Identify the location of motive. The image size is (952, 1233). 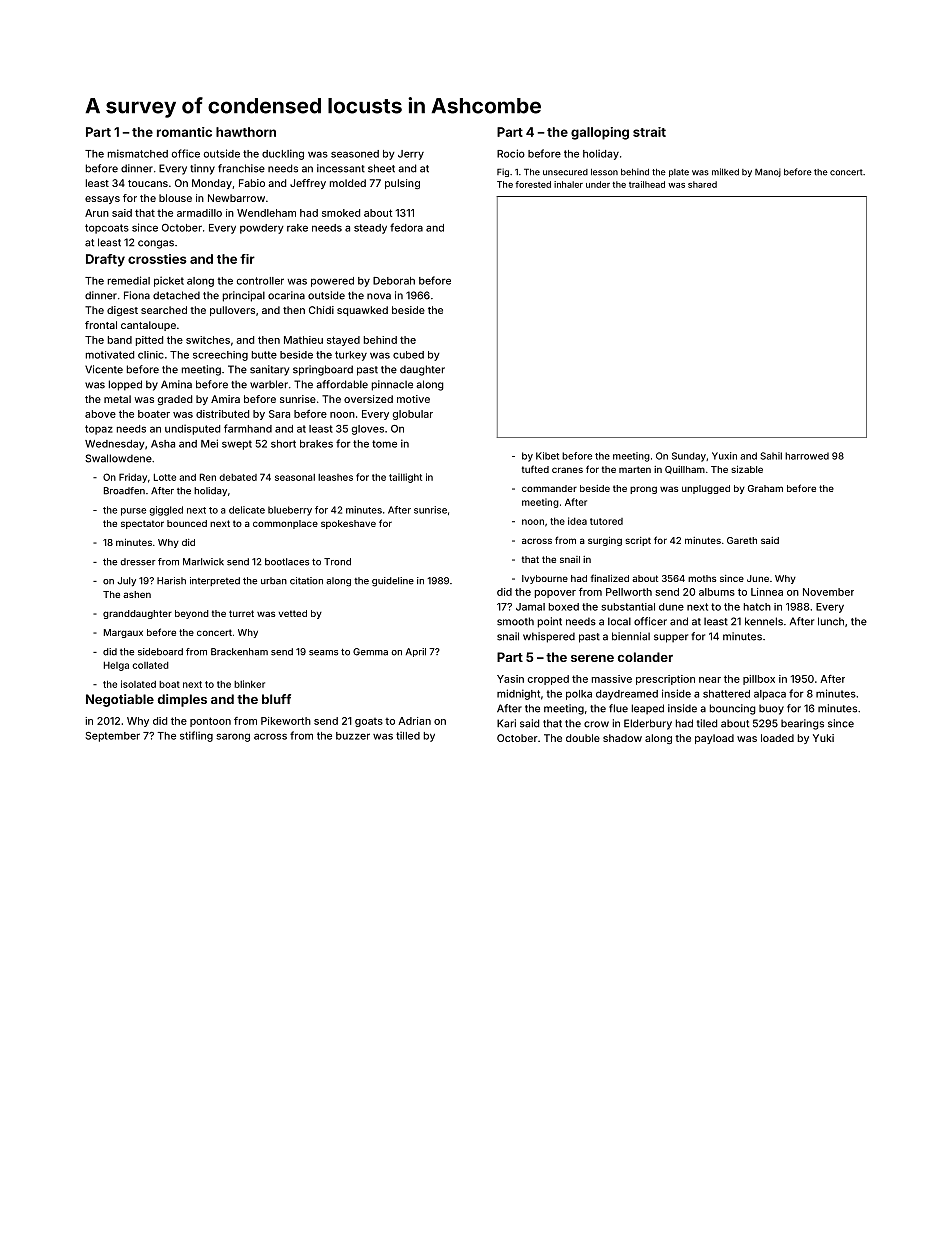
(413, 399).
